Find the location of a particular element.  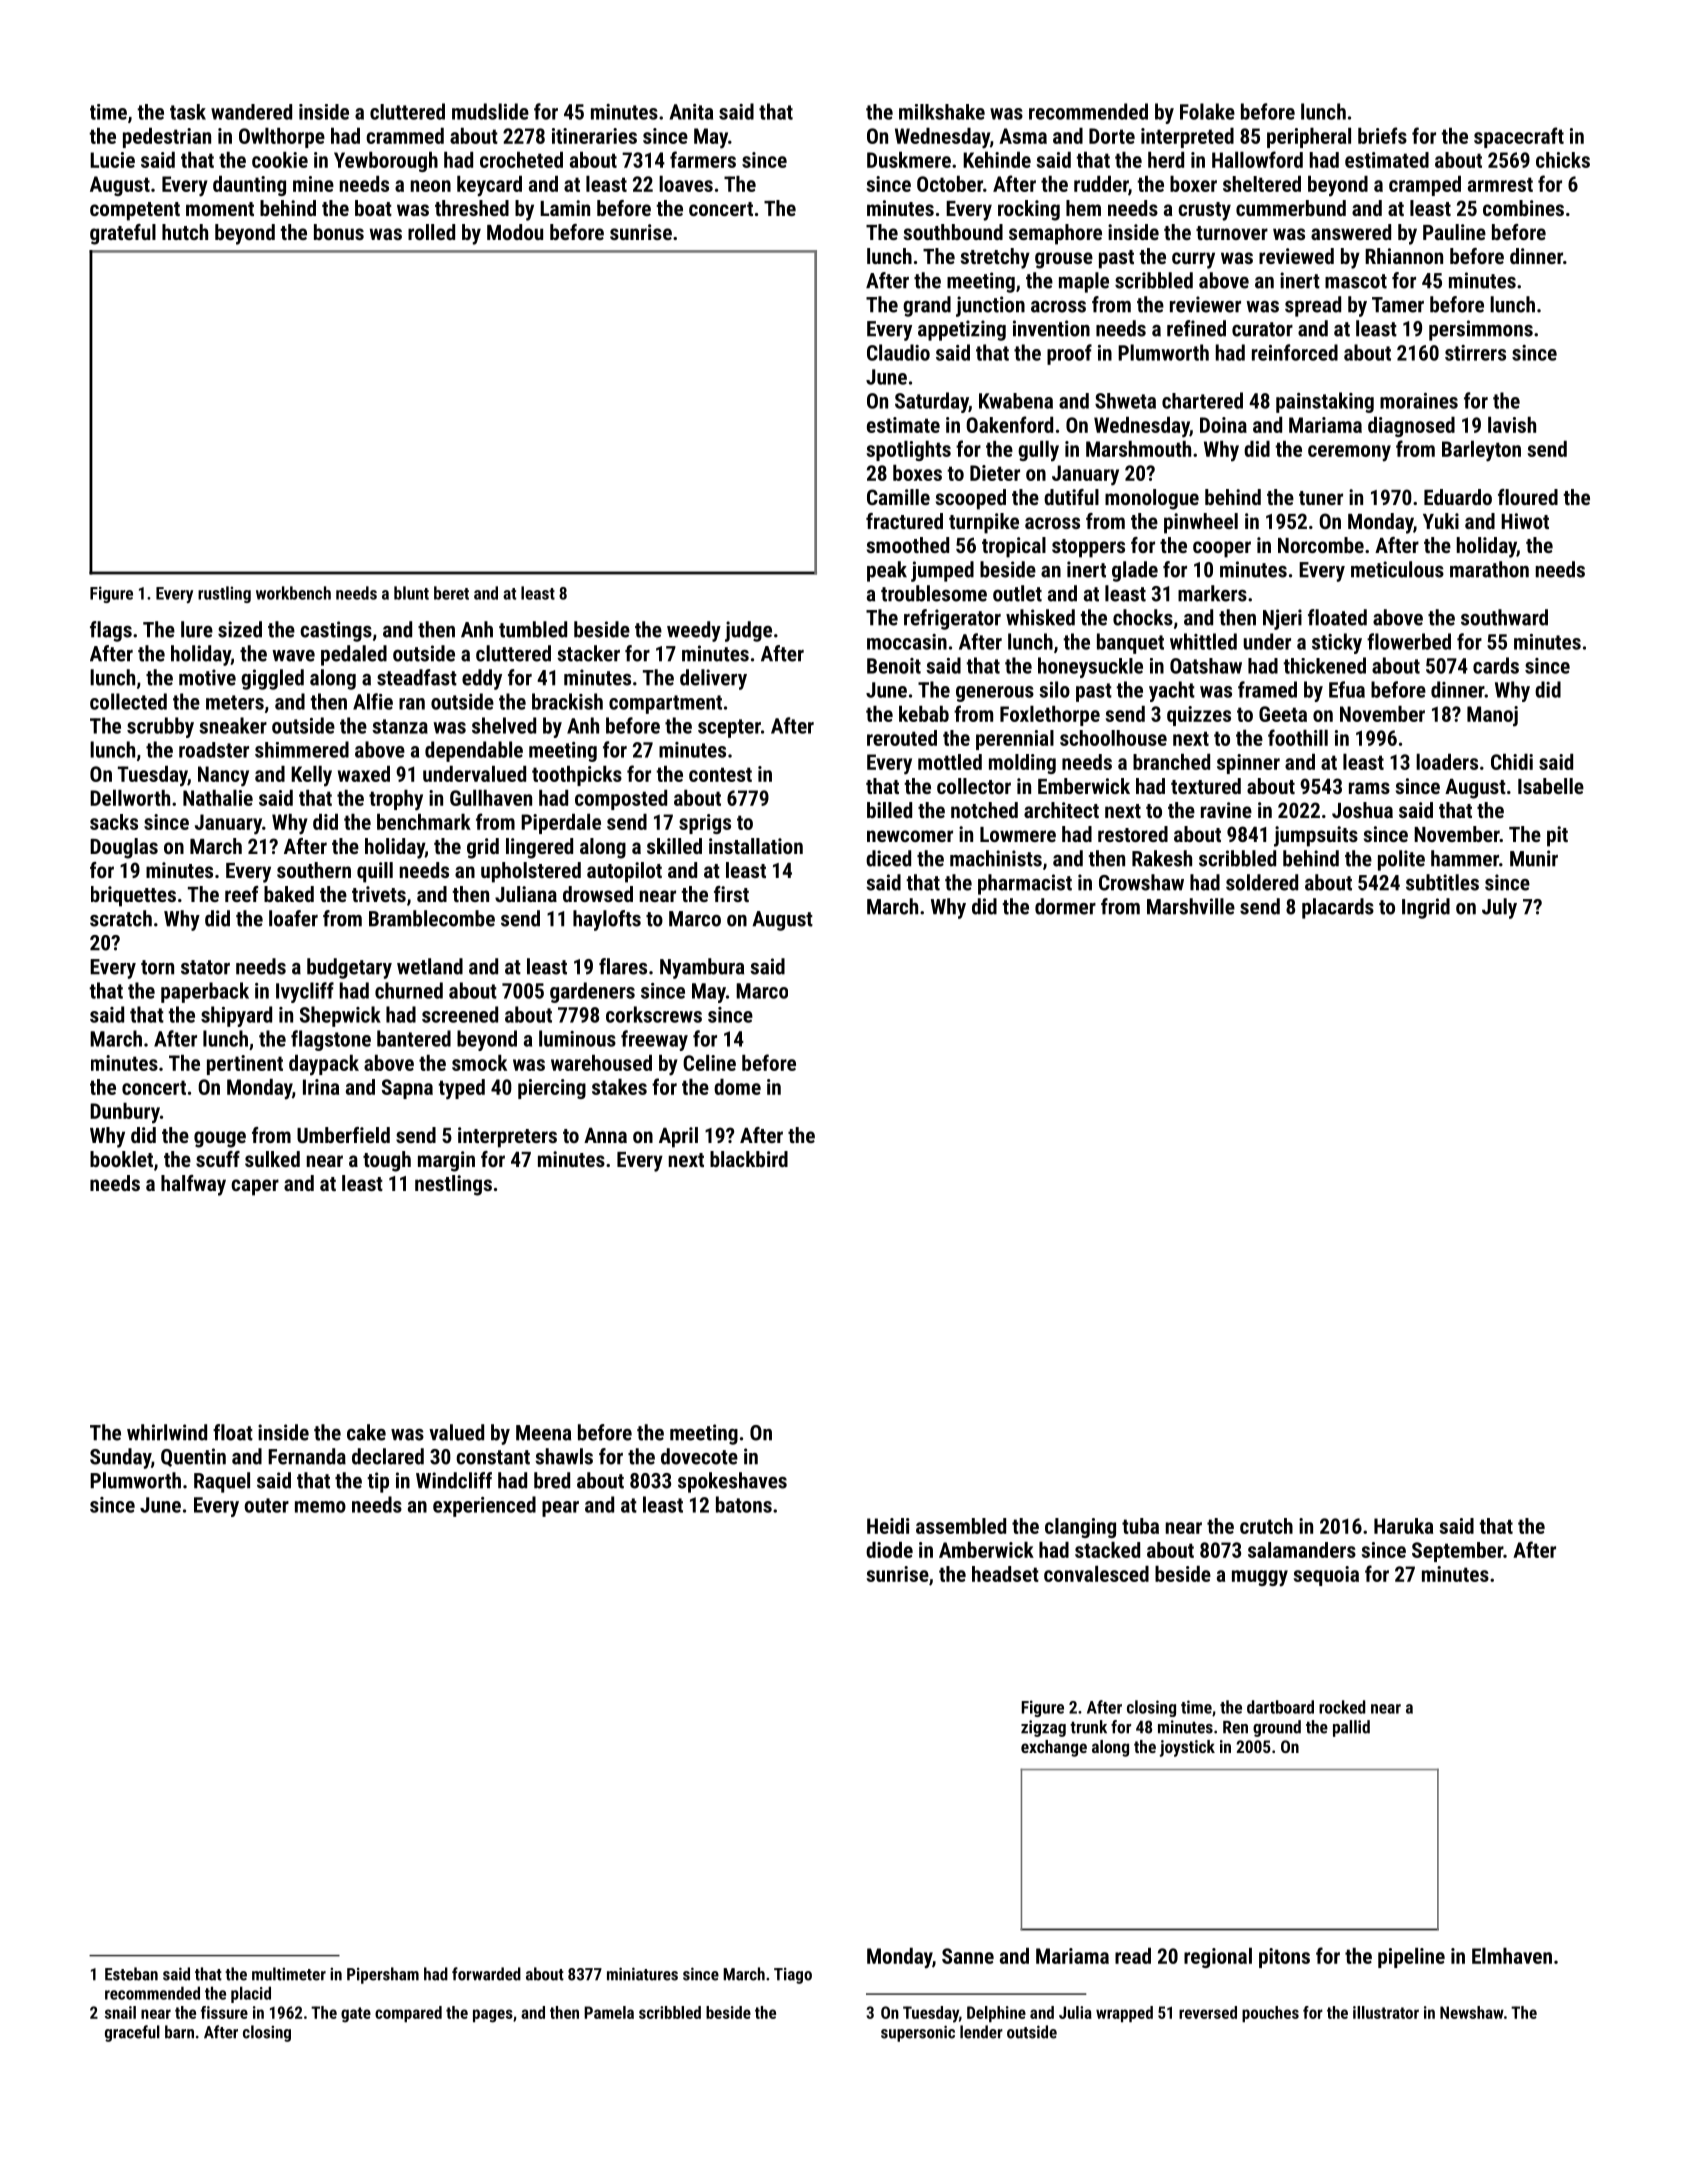

Esteban is located at coordinates (131, 1974).
